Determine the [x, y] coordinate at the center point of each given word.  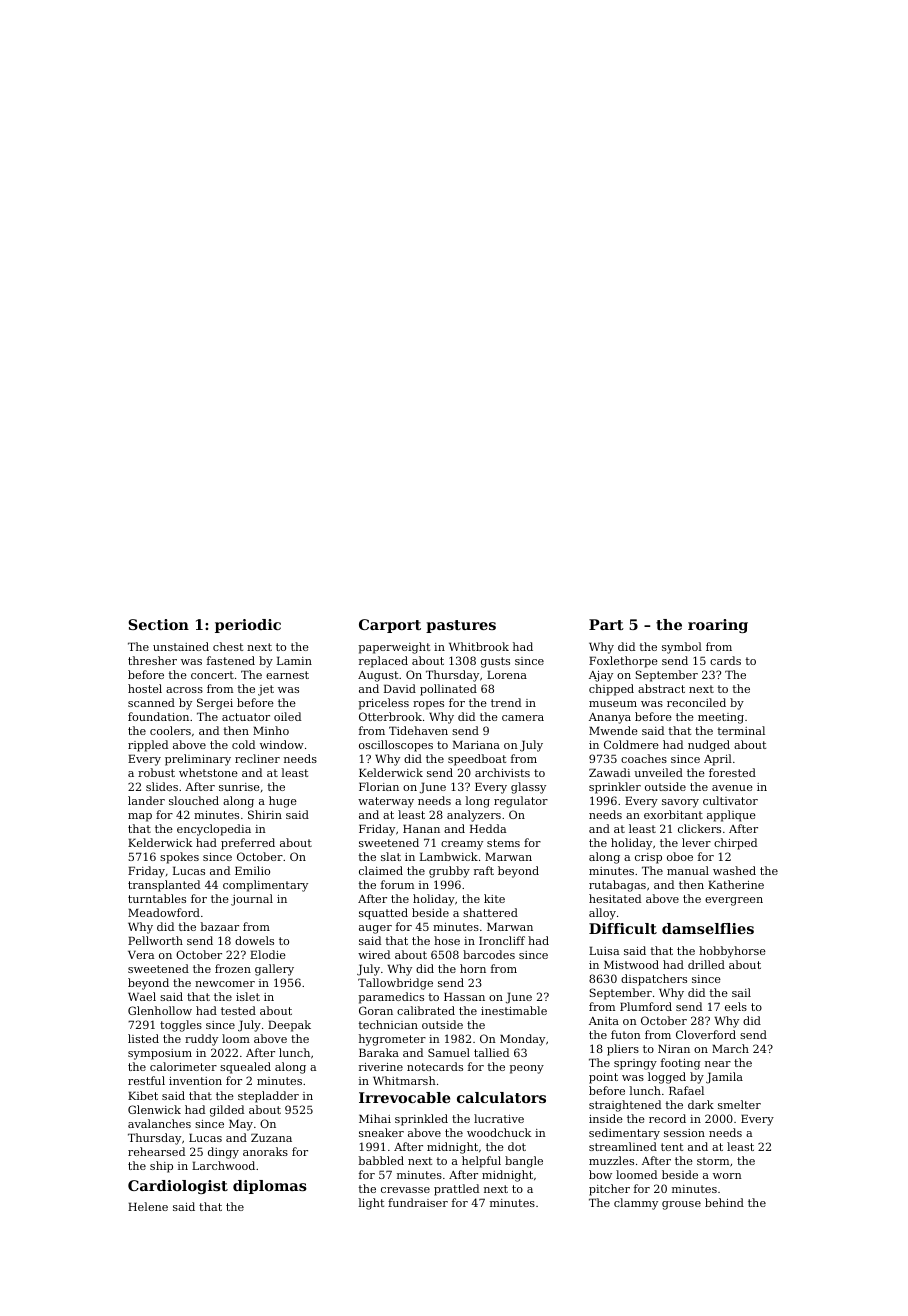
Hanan [421, 828]
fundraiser [418, 1202]
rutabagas [617, 886]
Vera [141, 954]
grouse [681, 1205]
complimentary [265, 886]
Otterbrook [390, 716]
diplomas [270, 1187]
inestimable [514, 1010]
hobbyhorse [732, 952]
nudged [709, 746]
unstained [181, 646]
